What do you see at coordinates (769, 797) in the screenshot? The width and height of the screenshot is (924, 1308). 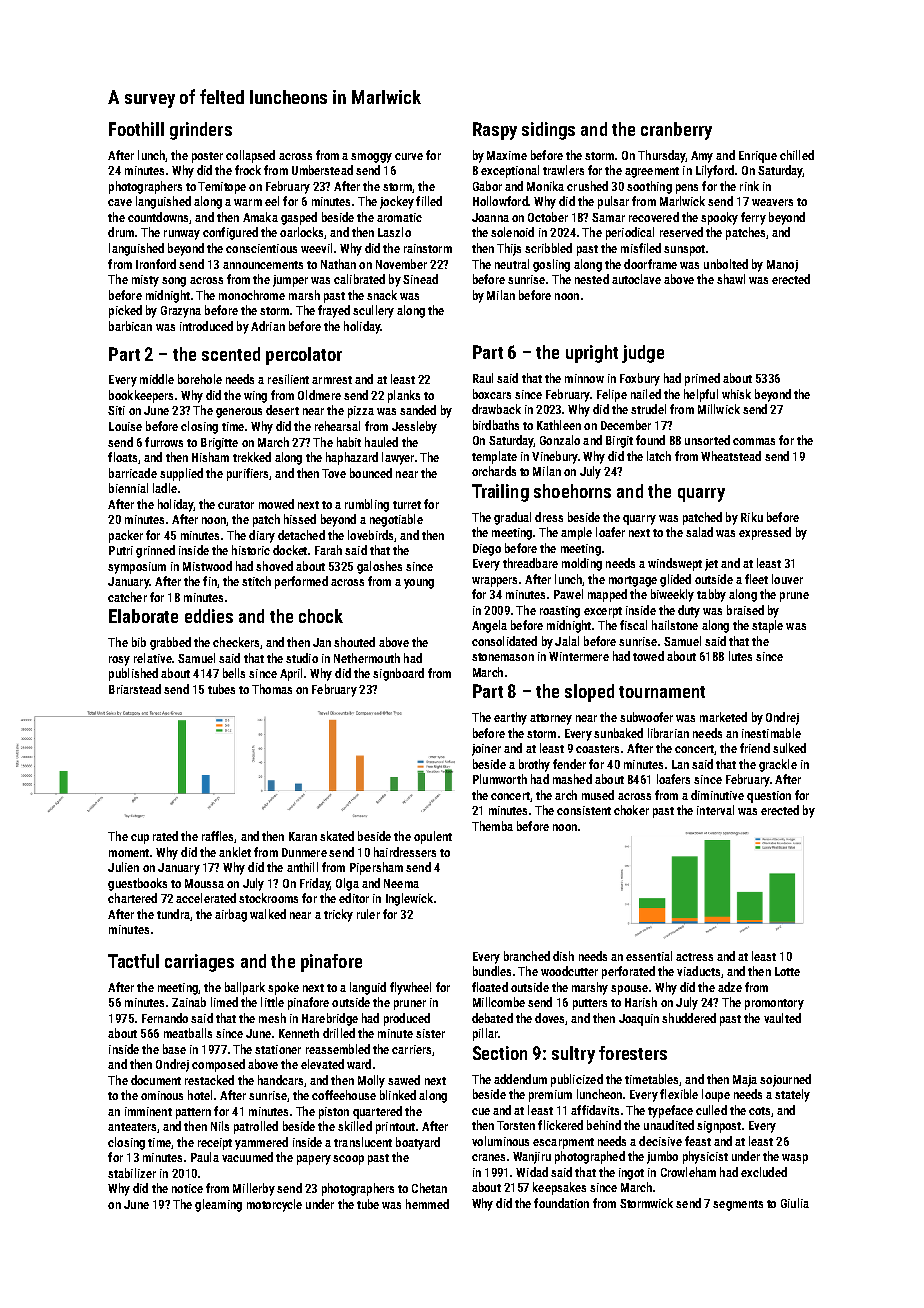 I see `question` at bounding box center [769, 797].
